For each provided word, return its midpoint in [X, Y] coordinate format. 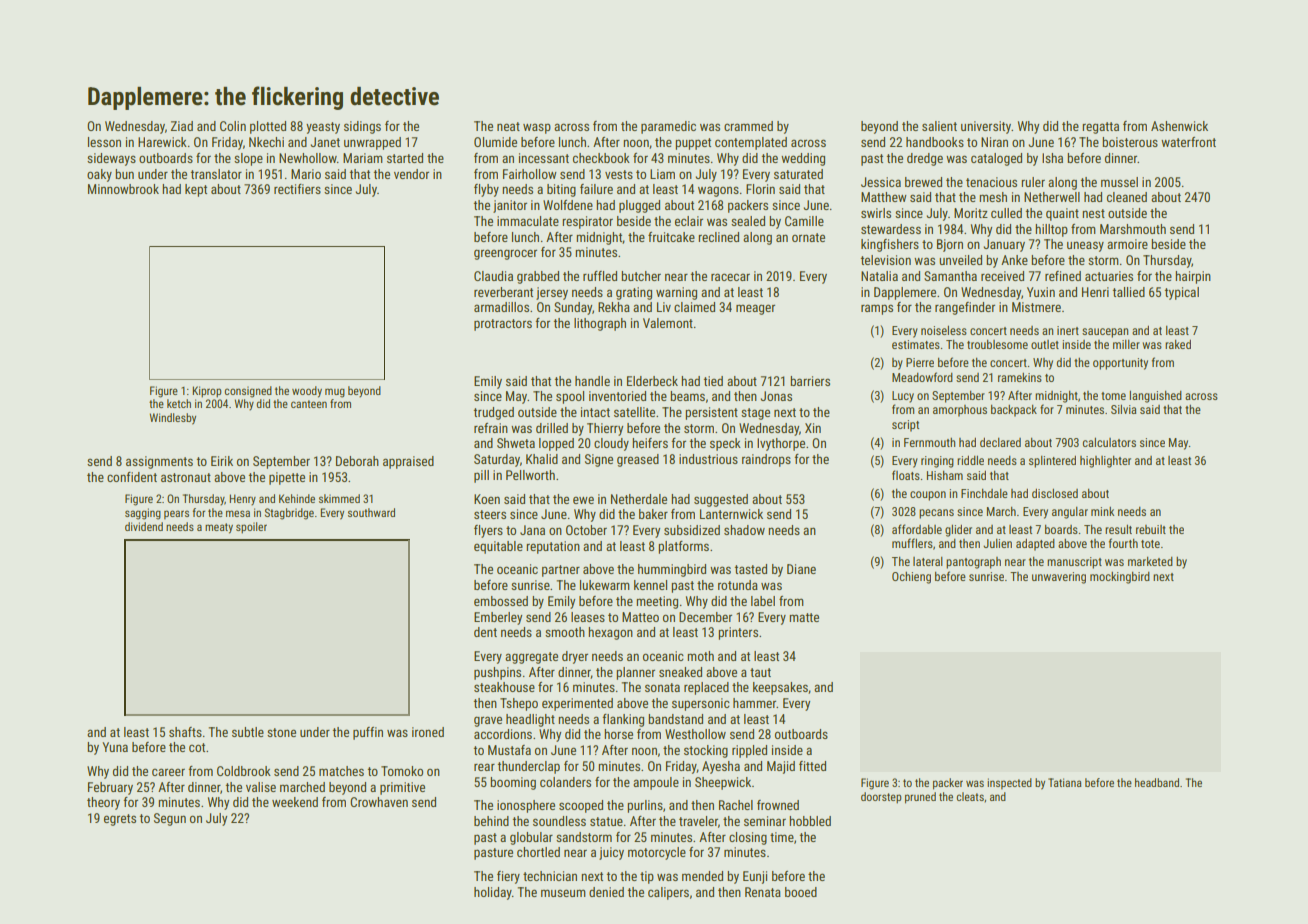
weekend [295, 802]
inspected [1009, 784]
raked [1178, 344]
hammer [754, 703]
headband [1157, 782]
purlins [645, 806]
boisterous [1130, 142]
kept [196, 190]
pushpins [497, 673]
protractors [503, 325]
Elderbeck [652, 381]
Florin [760, 189]
